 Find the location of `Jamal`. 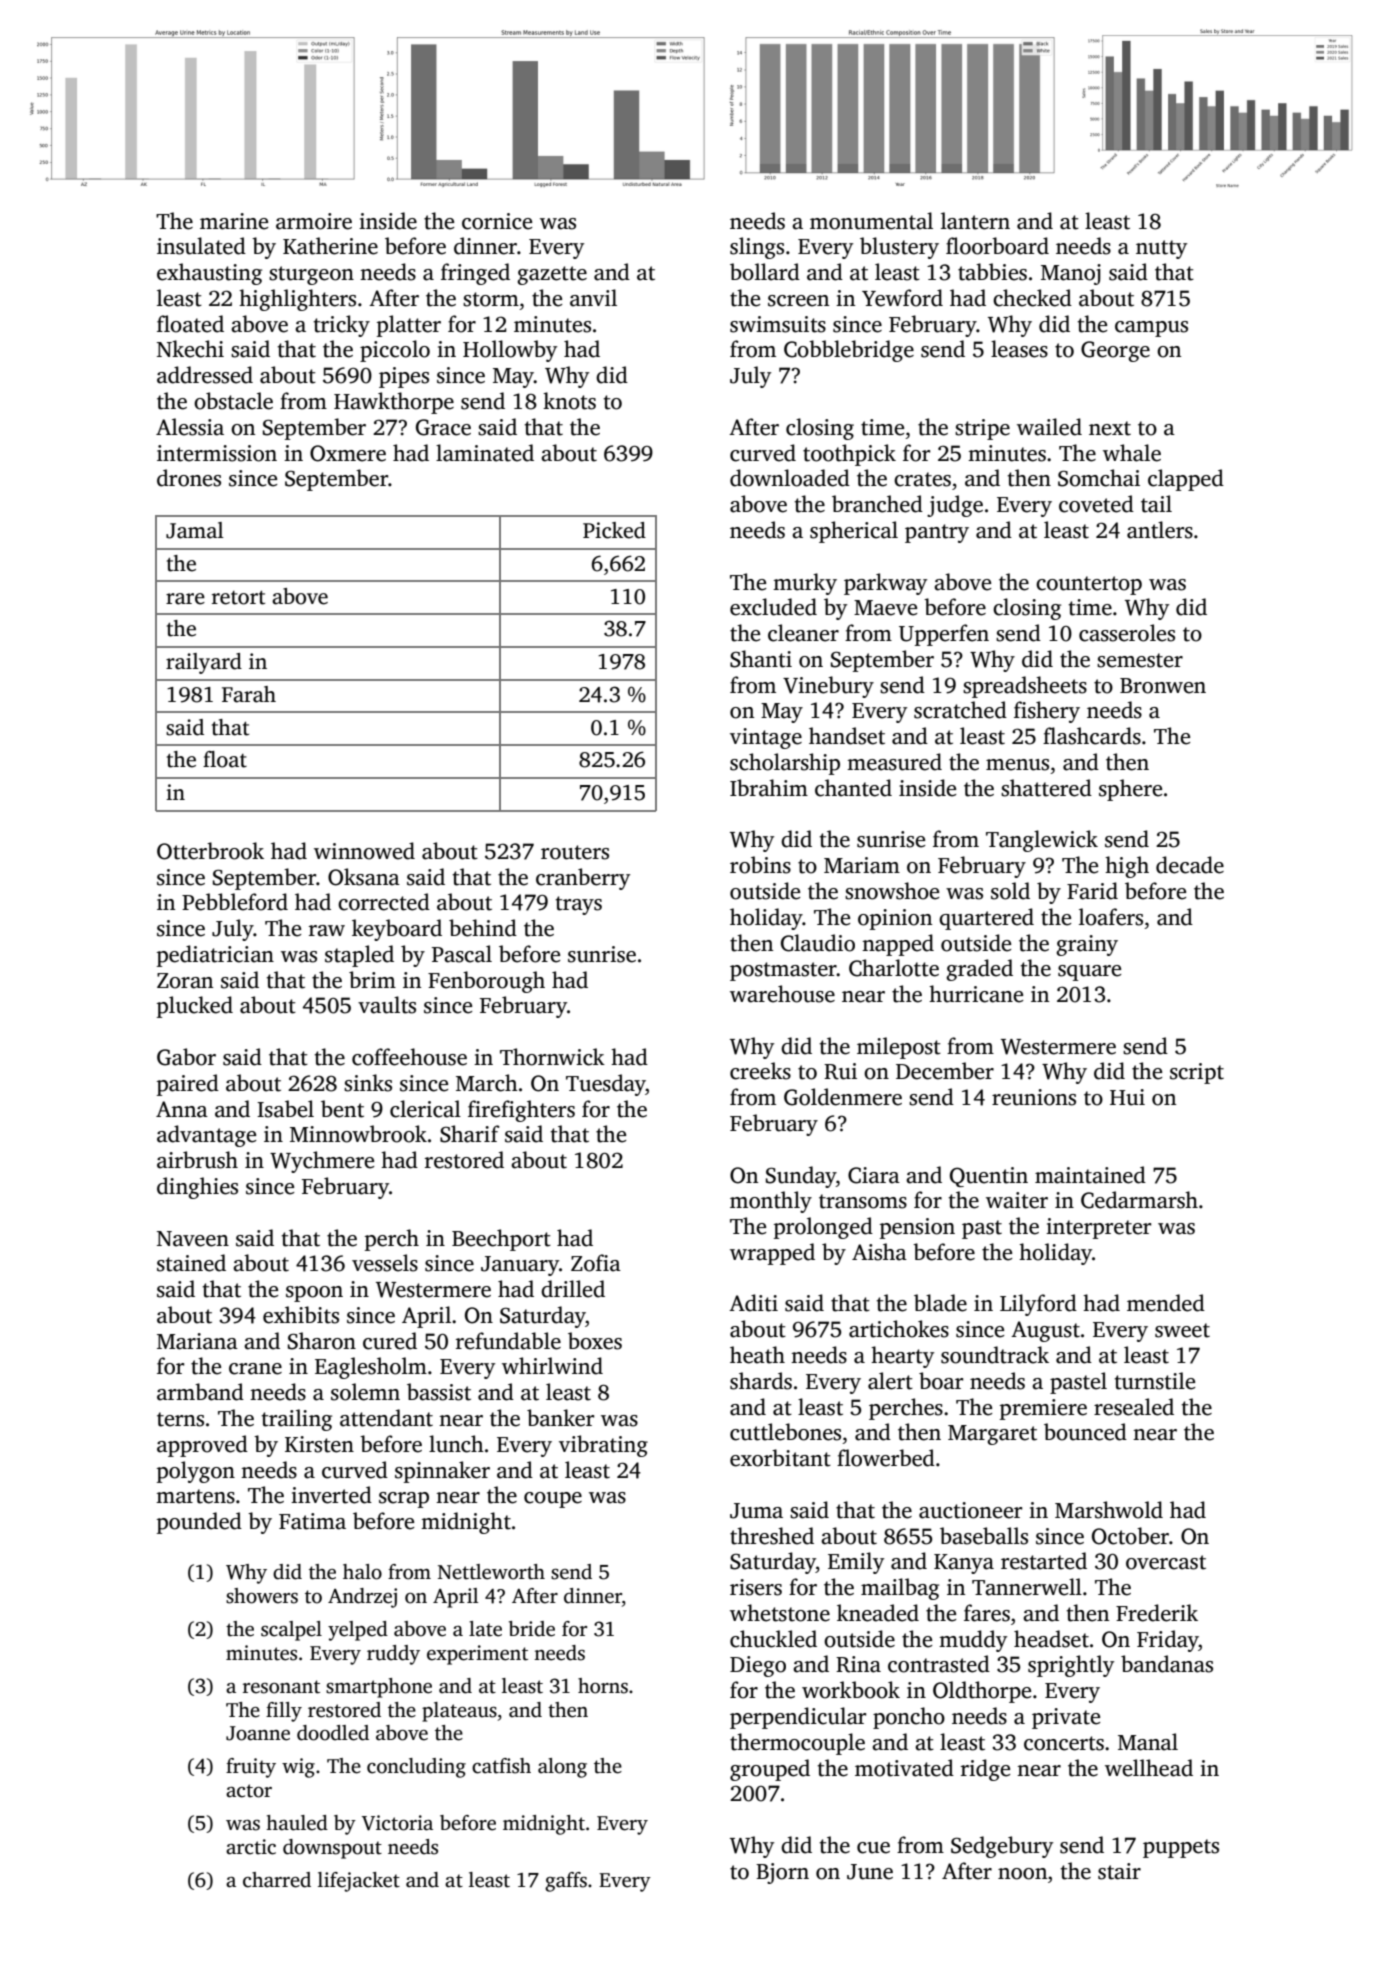

Jamal is located at coordinates (195, 530).
